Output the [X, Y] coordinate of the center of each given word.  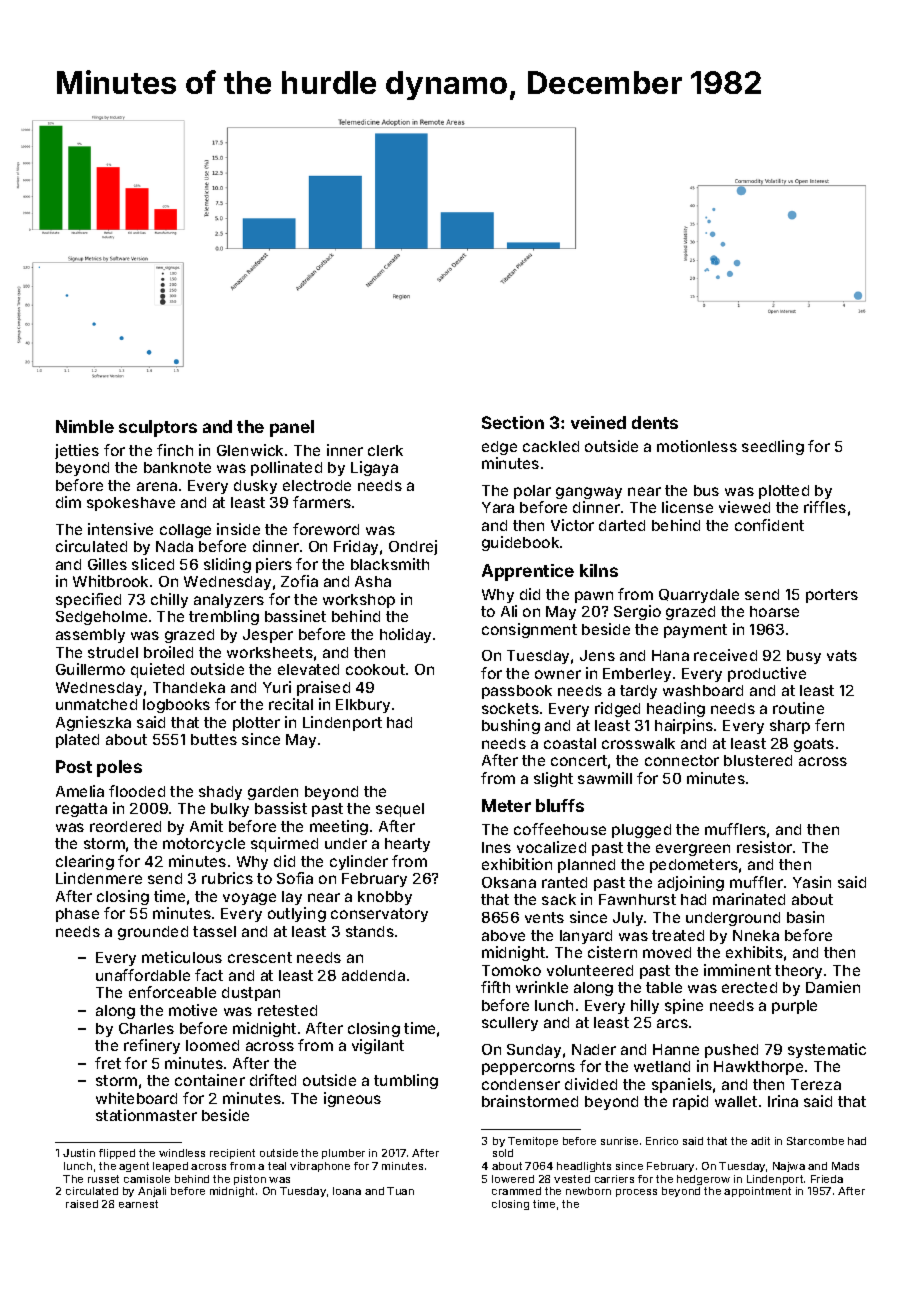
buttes [214, 739]
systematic [827, 1050]
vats [842, 655]
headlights [584, 1167]
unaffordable [143, 975]
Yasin [812, 882]
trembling [224, 617]
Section [513, 422]
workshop [359, 601]
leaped [170, 1167]
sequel [400, 810]
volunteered [590, 970]
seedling [773, 447]
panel [292, 428]
